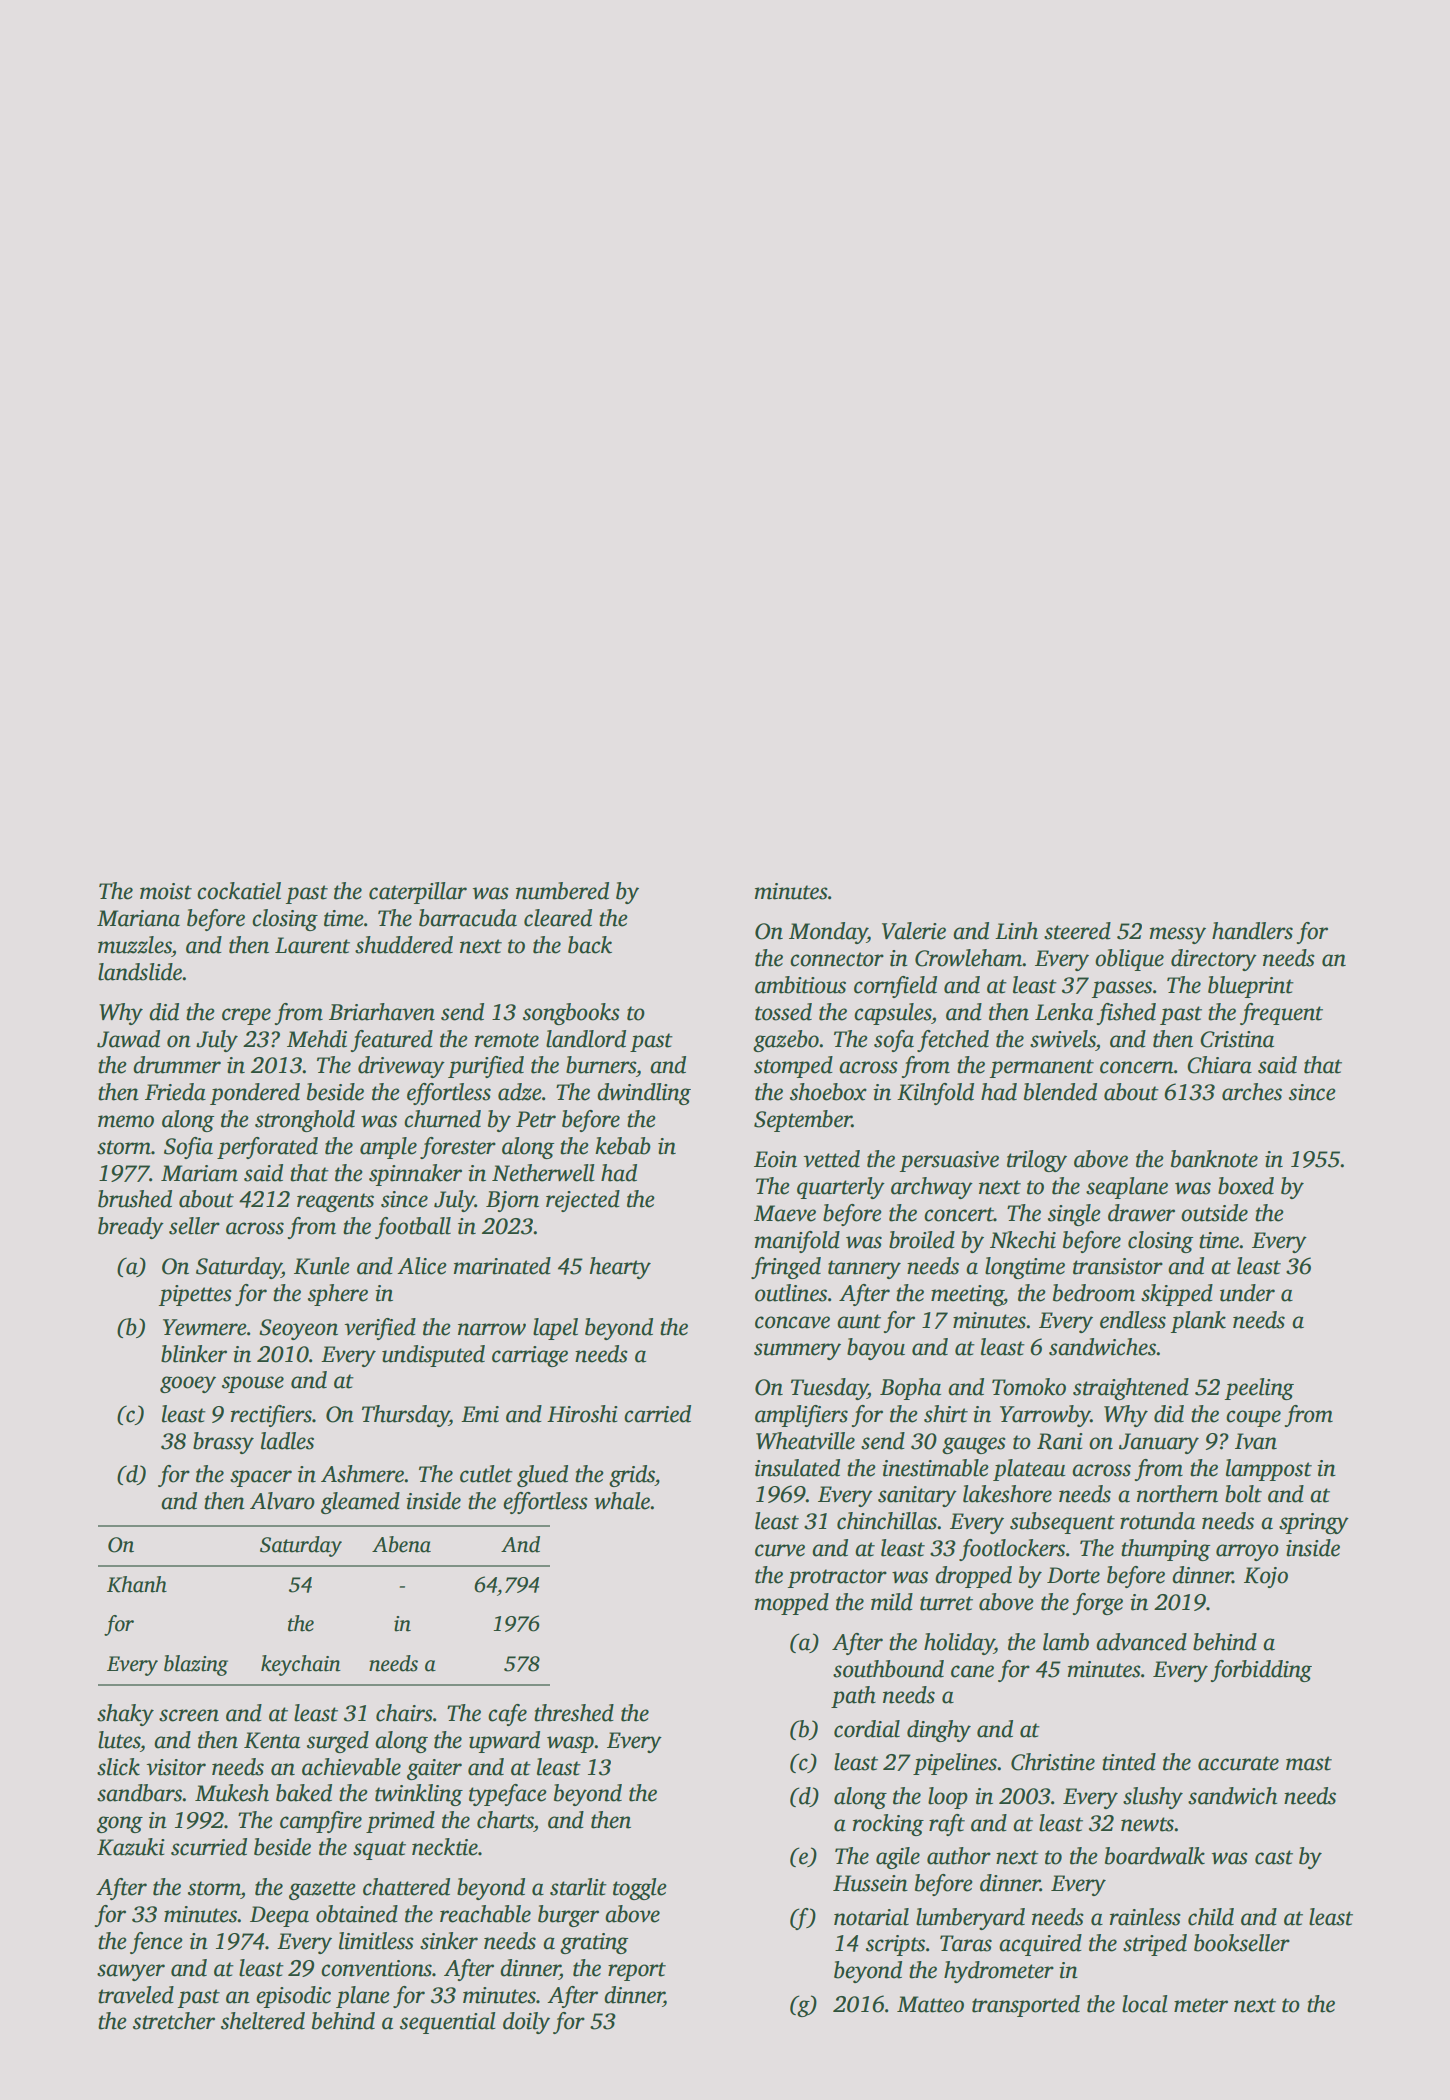 The width and height of the document is (1450, 2100). I want to click on curve, so click(780, 1550).
